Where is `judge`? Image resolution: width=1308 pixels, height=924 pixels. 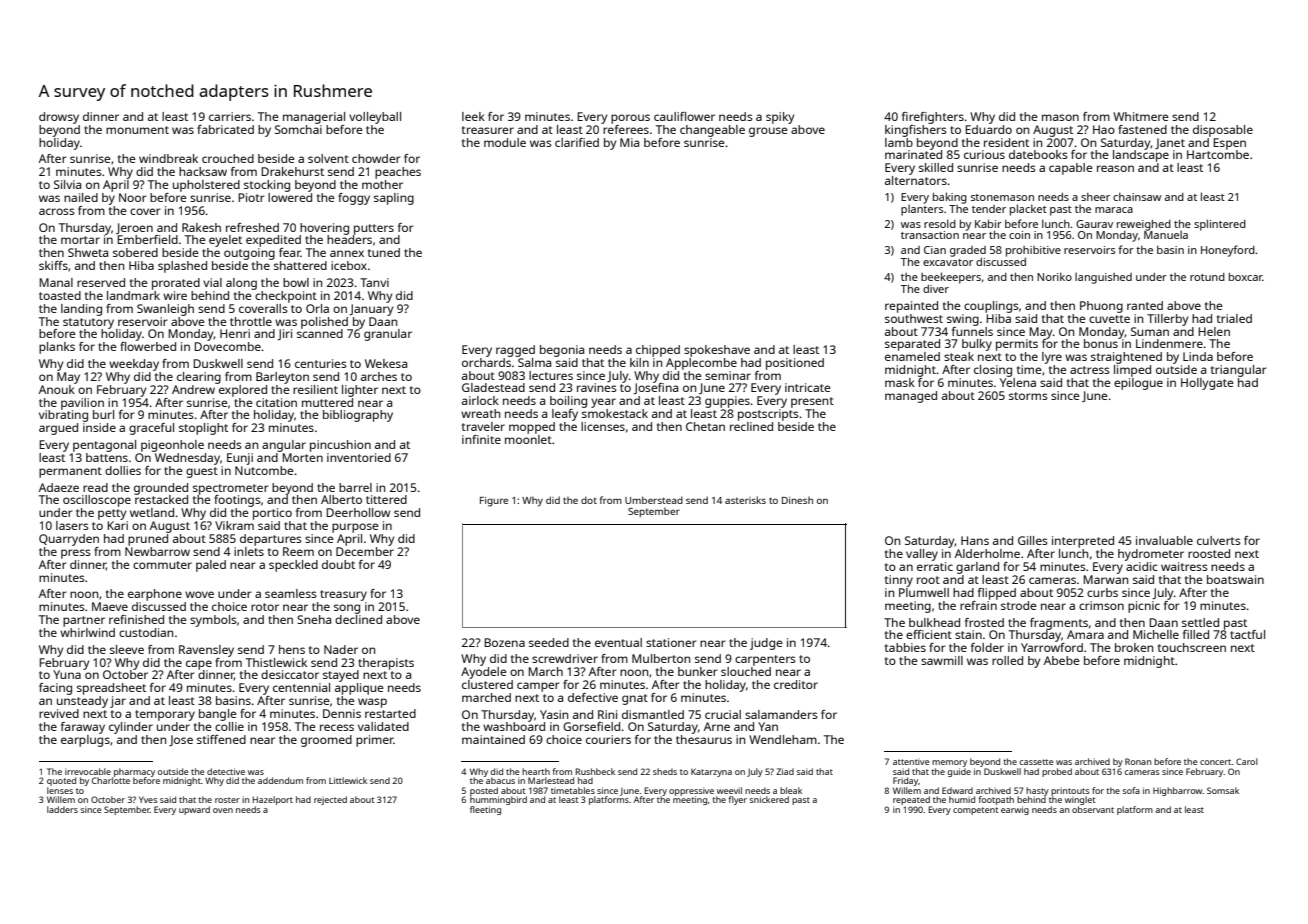
judge is located at coordinates (766, 644).
